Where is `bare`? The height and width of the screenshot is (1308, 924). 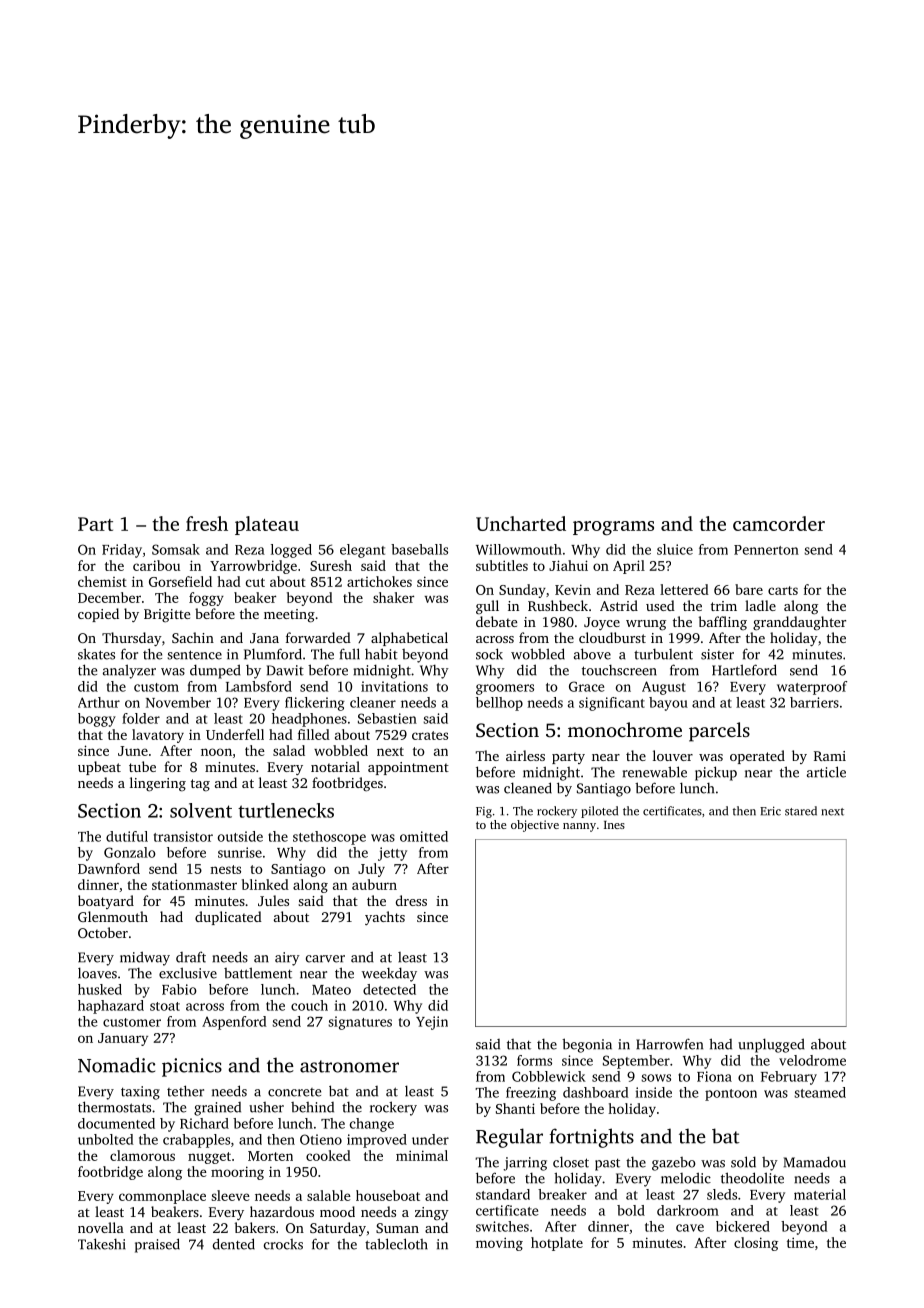
bare is located at coordinates (749, 589).
